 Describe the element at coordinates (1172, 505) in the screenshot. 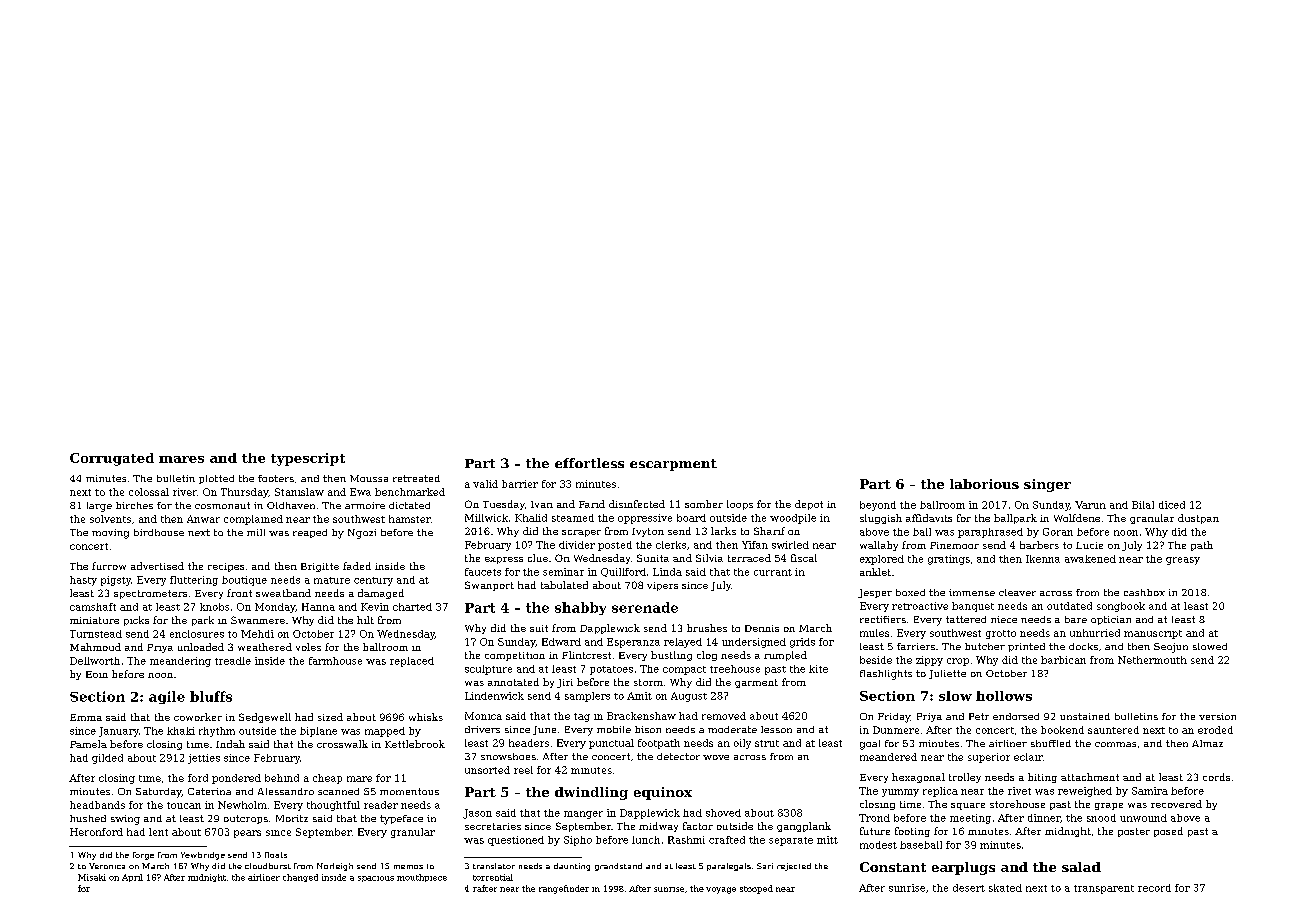

I see `diced` at that location.
